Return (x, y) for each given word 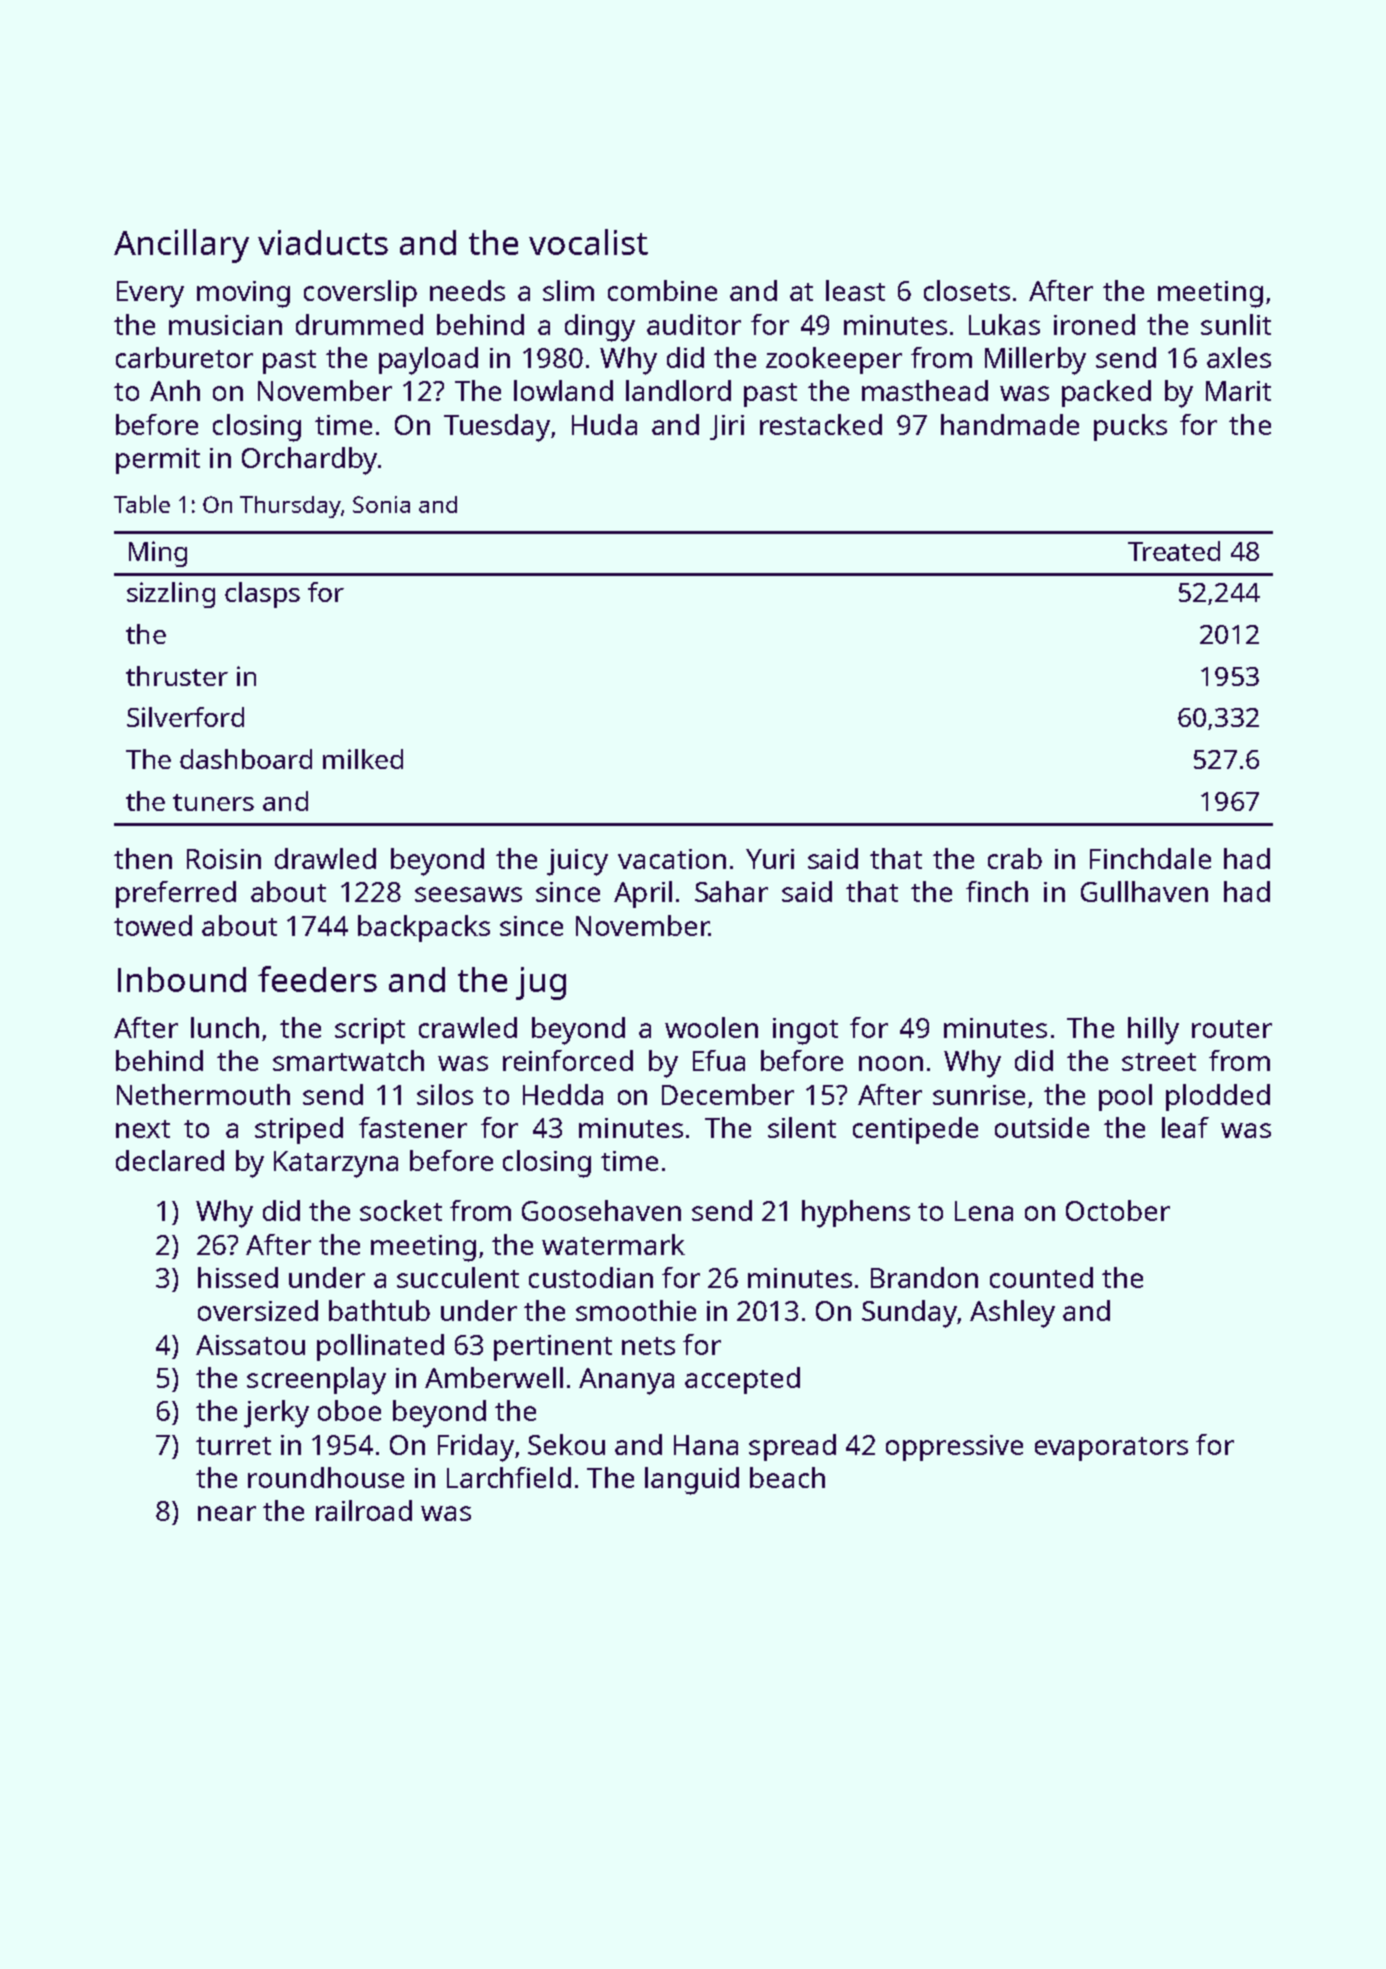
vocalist (588, 242)
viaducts (323, 242)
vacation (672, 859)
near (227, 1513)
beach (787, 1477)
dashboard (246, 759)
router (1232, 1029)
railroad (364, 1510)
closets (967, 290)
